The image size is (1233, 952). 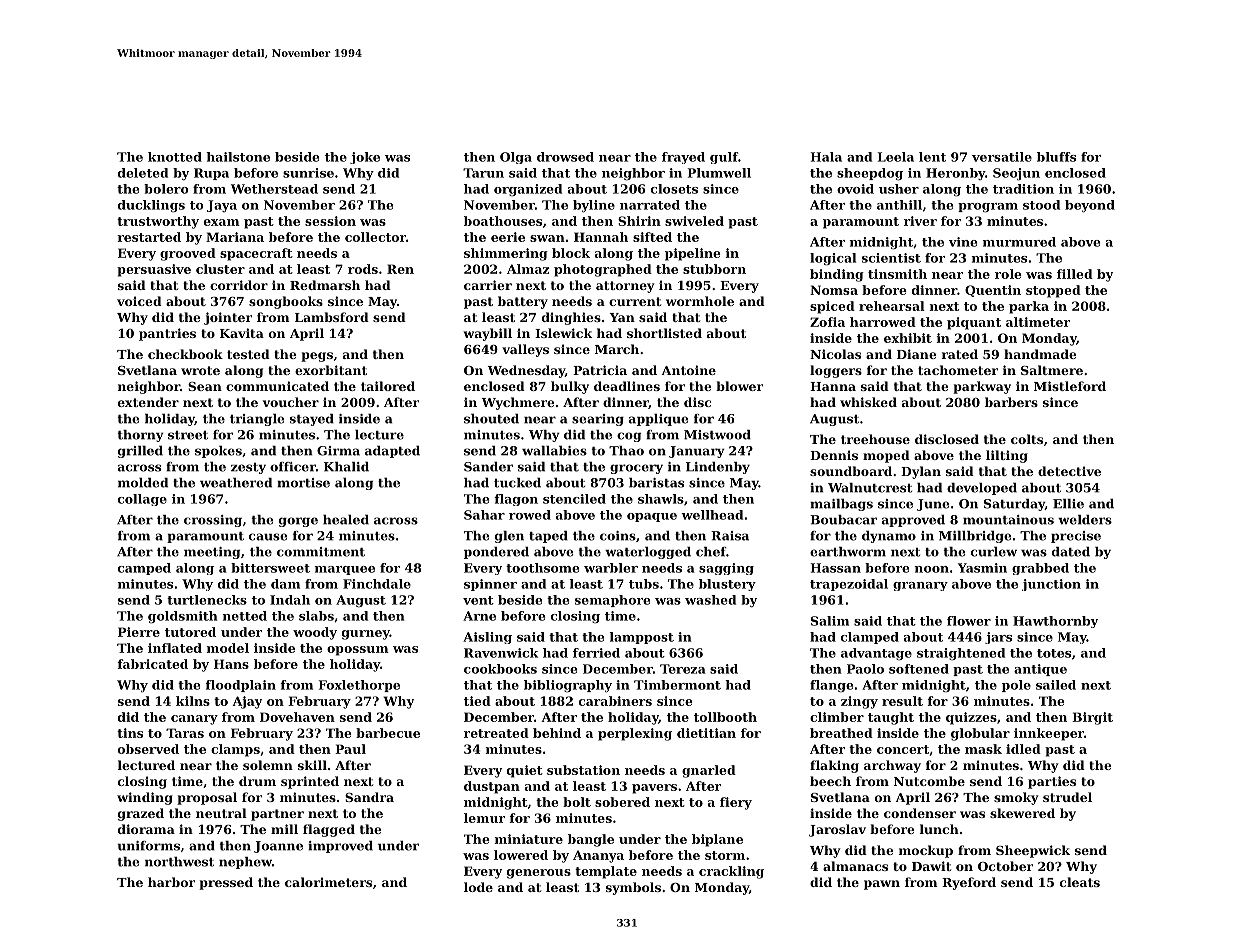 I want to click on Foxlethorpe, so click(x=359, y=686).
